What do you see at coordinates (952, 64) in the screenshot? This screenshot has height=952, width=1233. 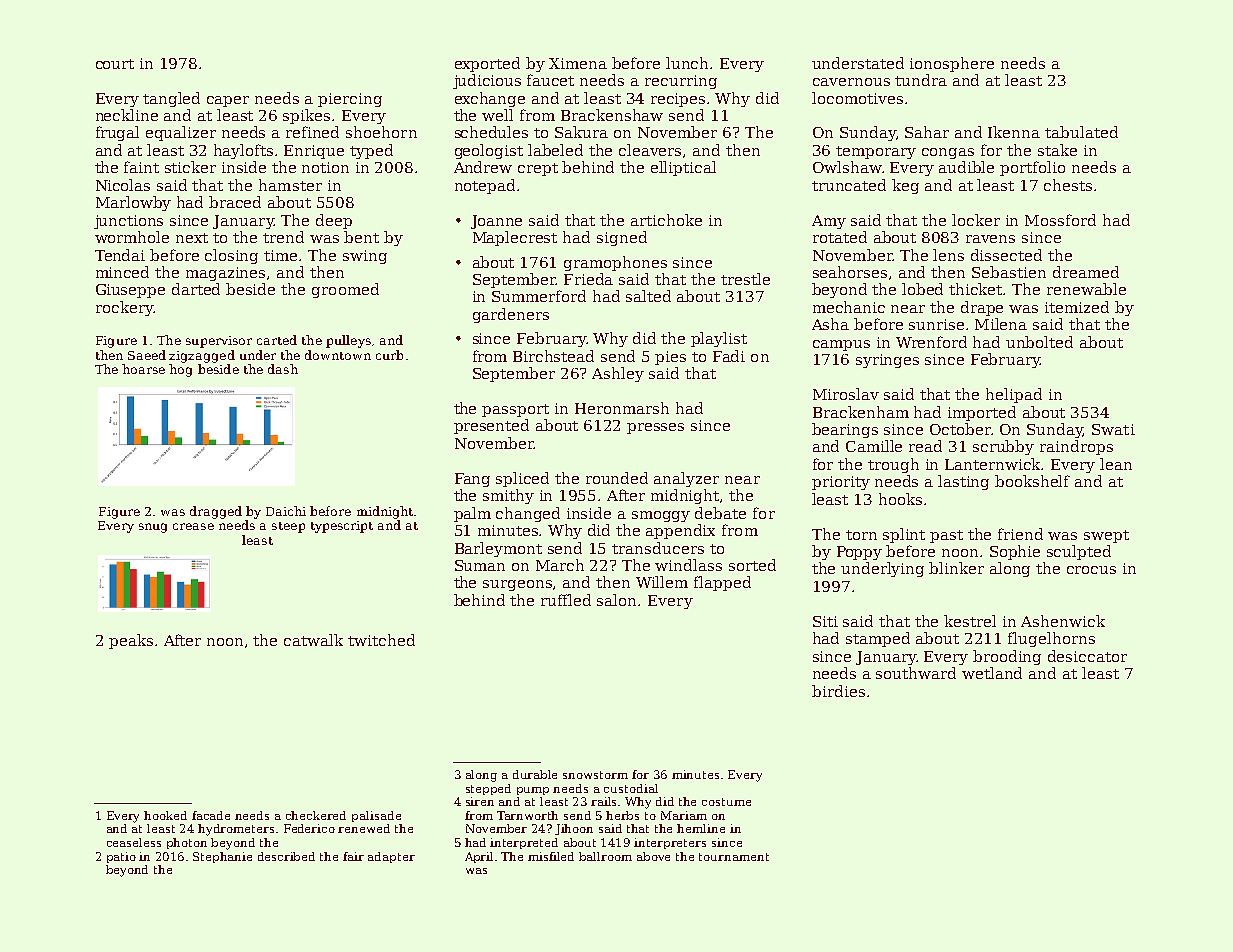 I see `ionosphere` at bounding box center [952, 64].
